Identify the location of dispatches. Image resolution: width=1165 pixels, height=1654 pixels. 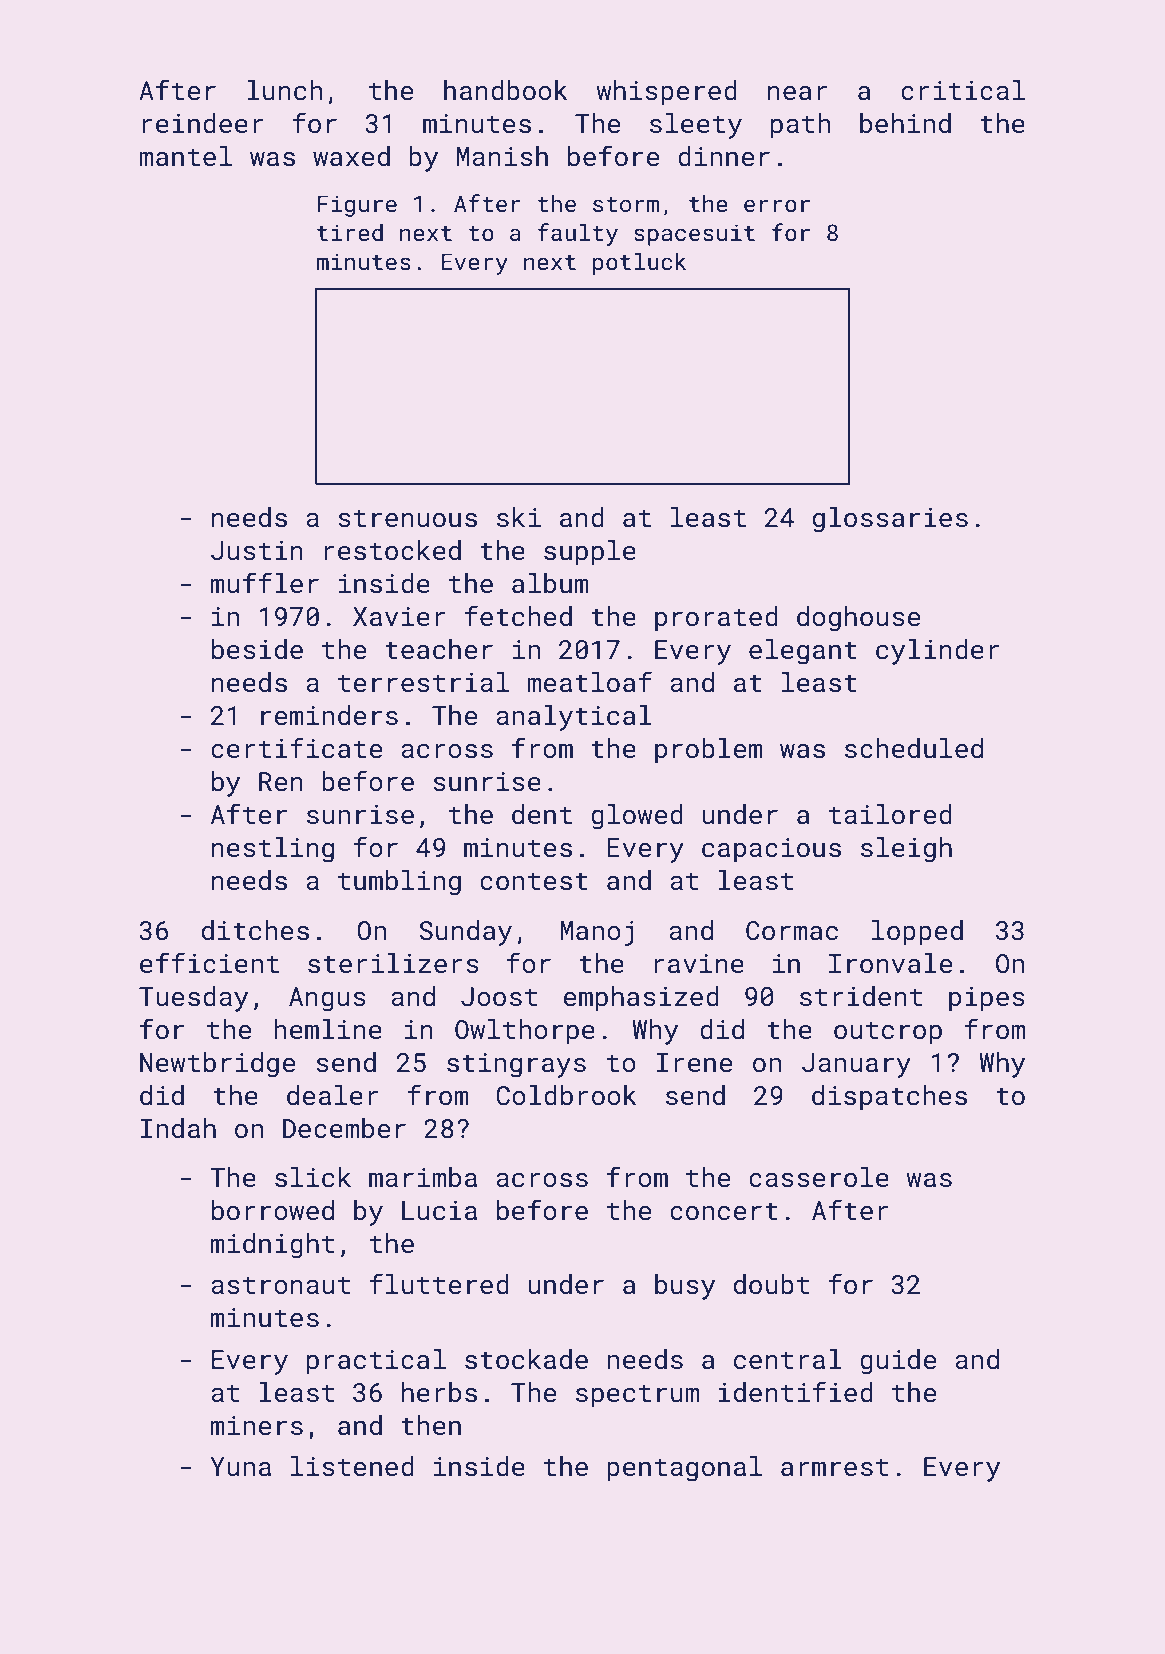
(889, 1098).
